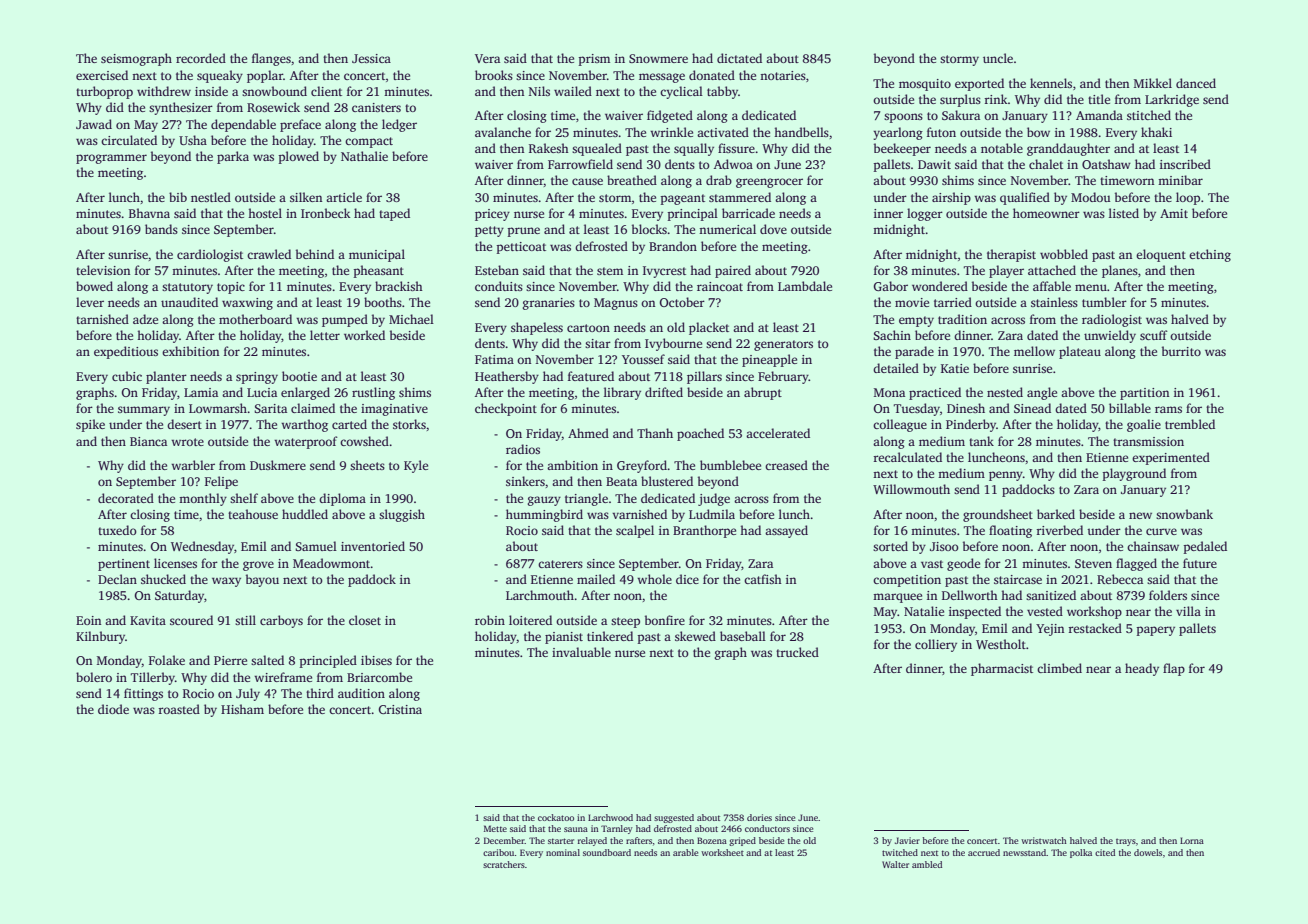 The height and width of the page is (924, 1308). I want to click on wailed, so click(573, 91).
